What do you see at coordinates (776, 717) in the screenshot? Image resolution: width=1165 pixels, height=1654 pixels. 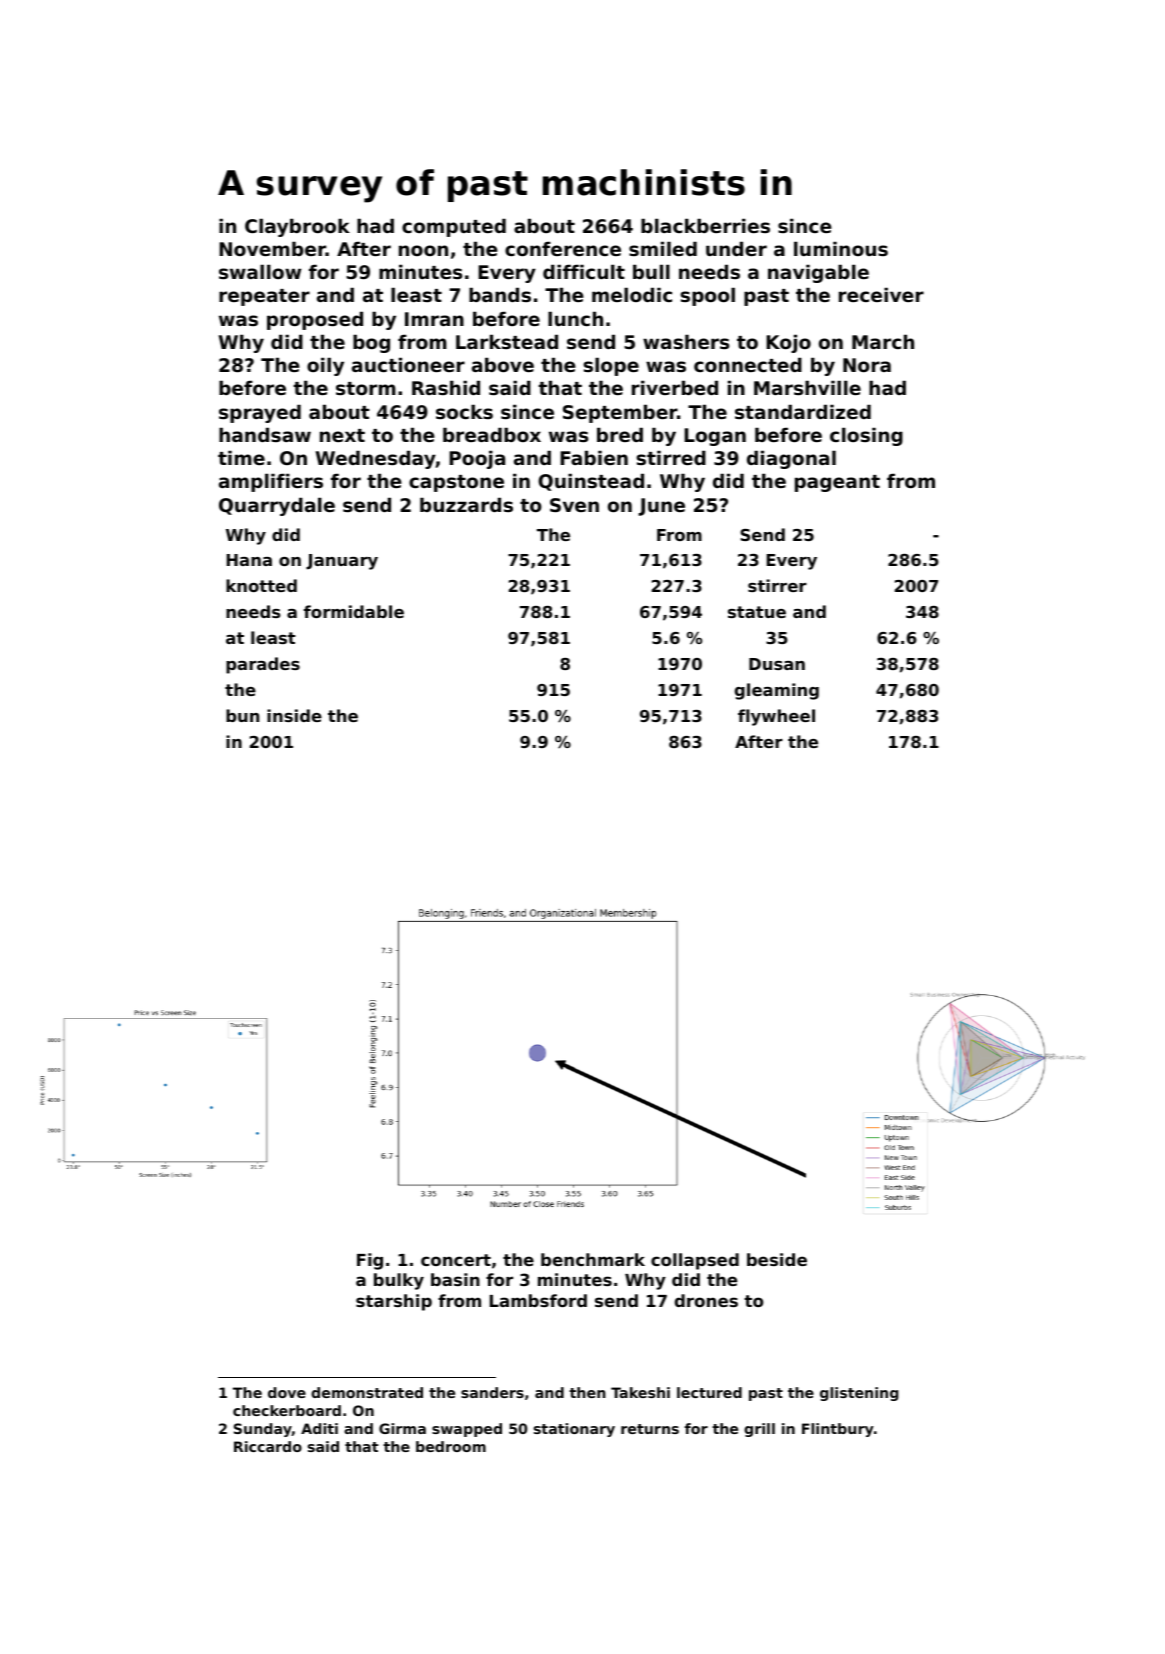 I see `flywheel` at bounding box center [776, 717].
